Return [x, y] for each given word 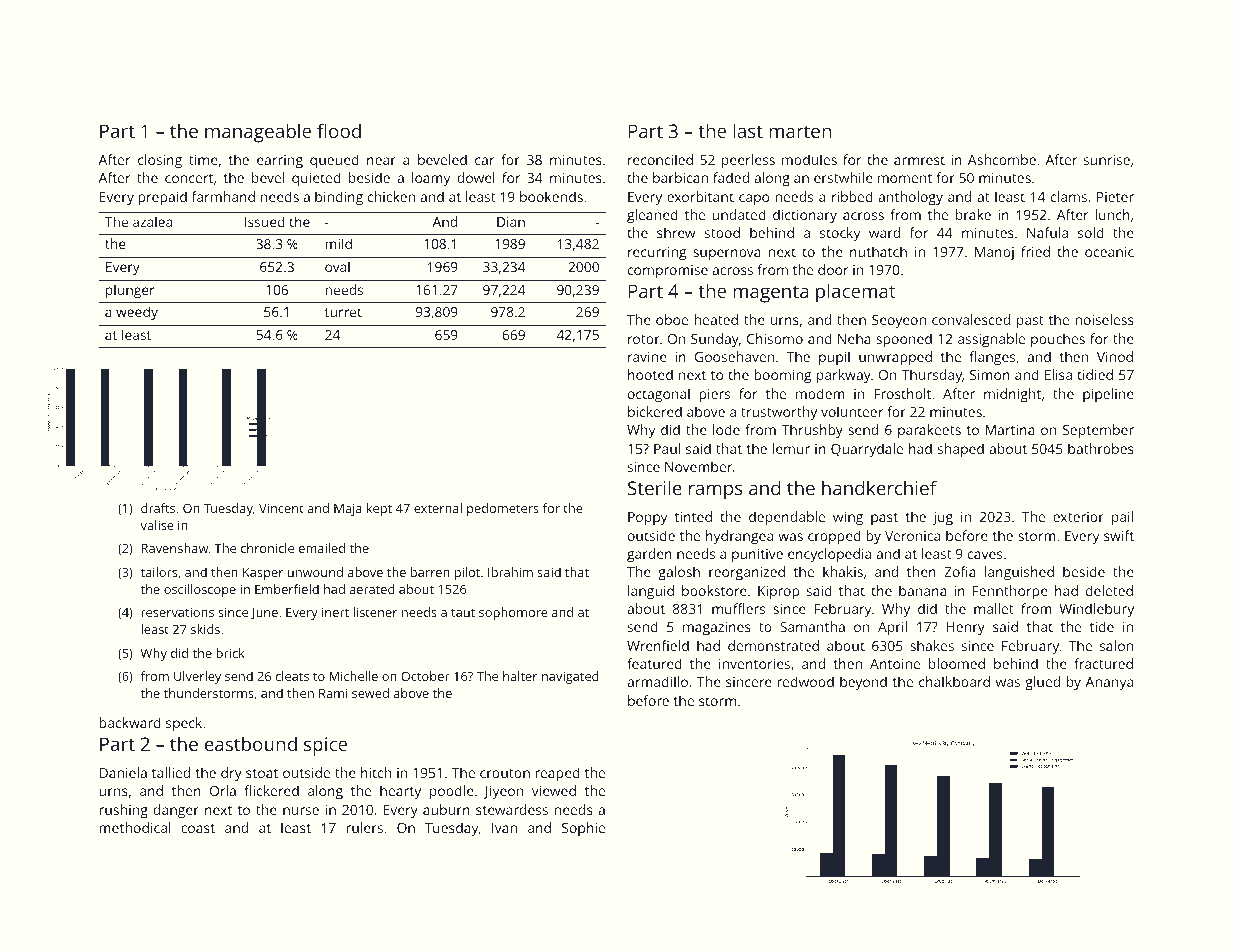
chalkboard [954, 681]
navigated [570, 677]
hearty [400, 792]
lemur [791, 448]
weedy [137, 313]
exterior [1078, 517]
